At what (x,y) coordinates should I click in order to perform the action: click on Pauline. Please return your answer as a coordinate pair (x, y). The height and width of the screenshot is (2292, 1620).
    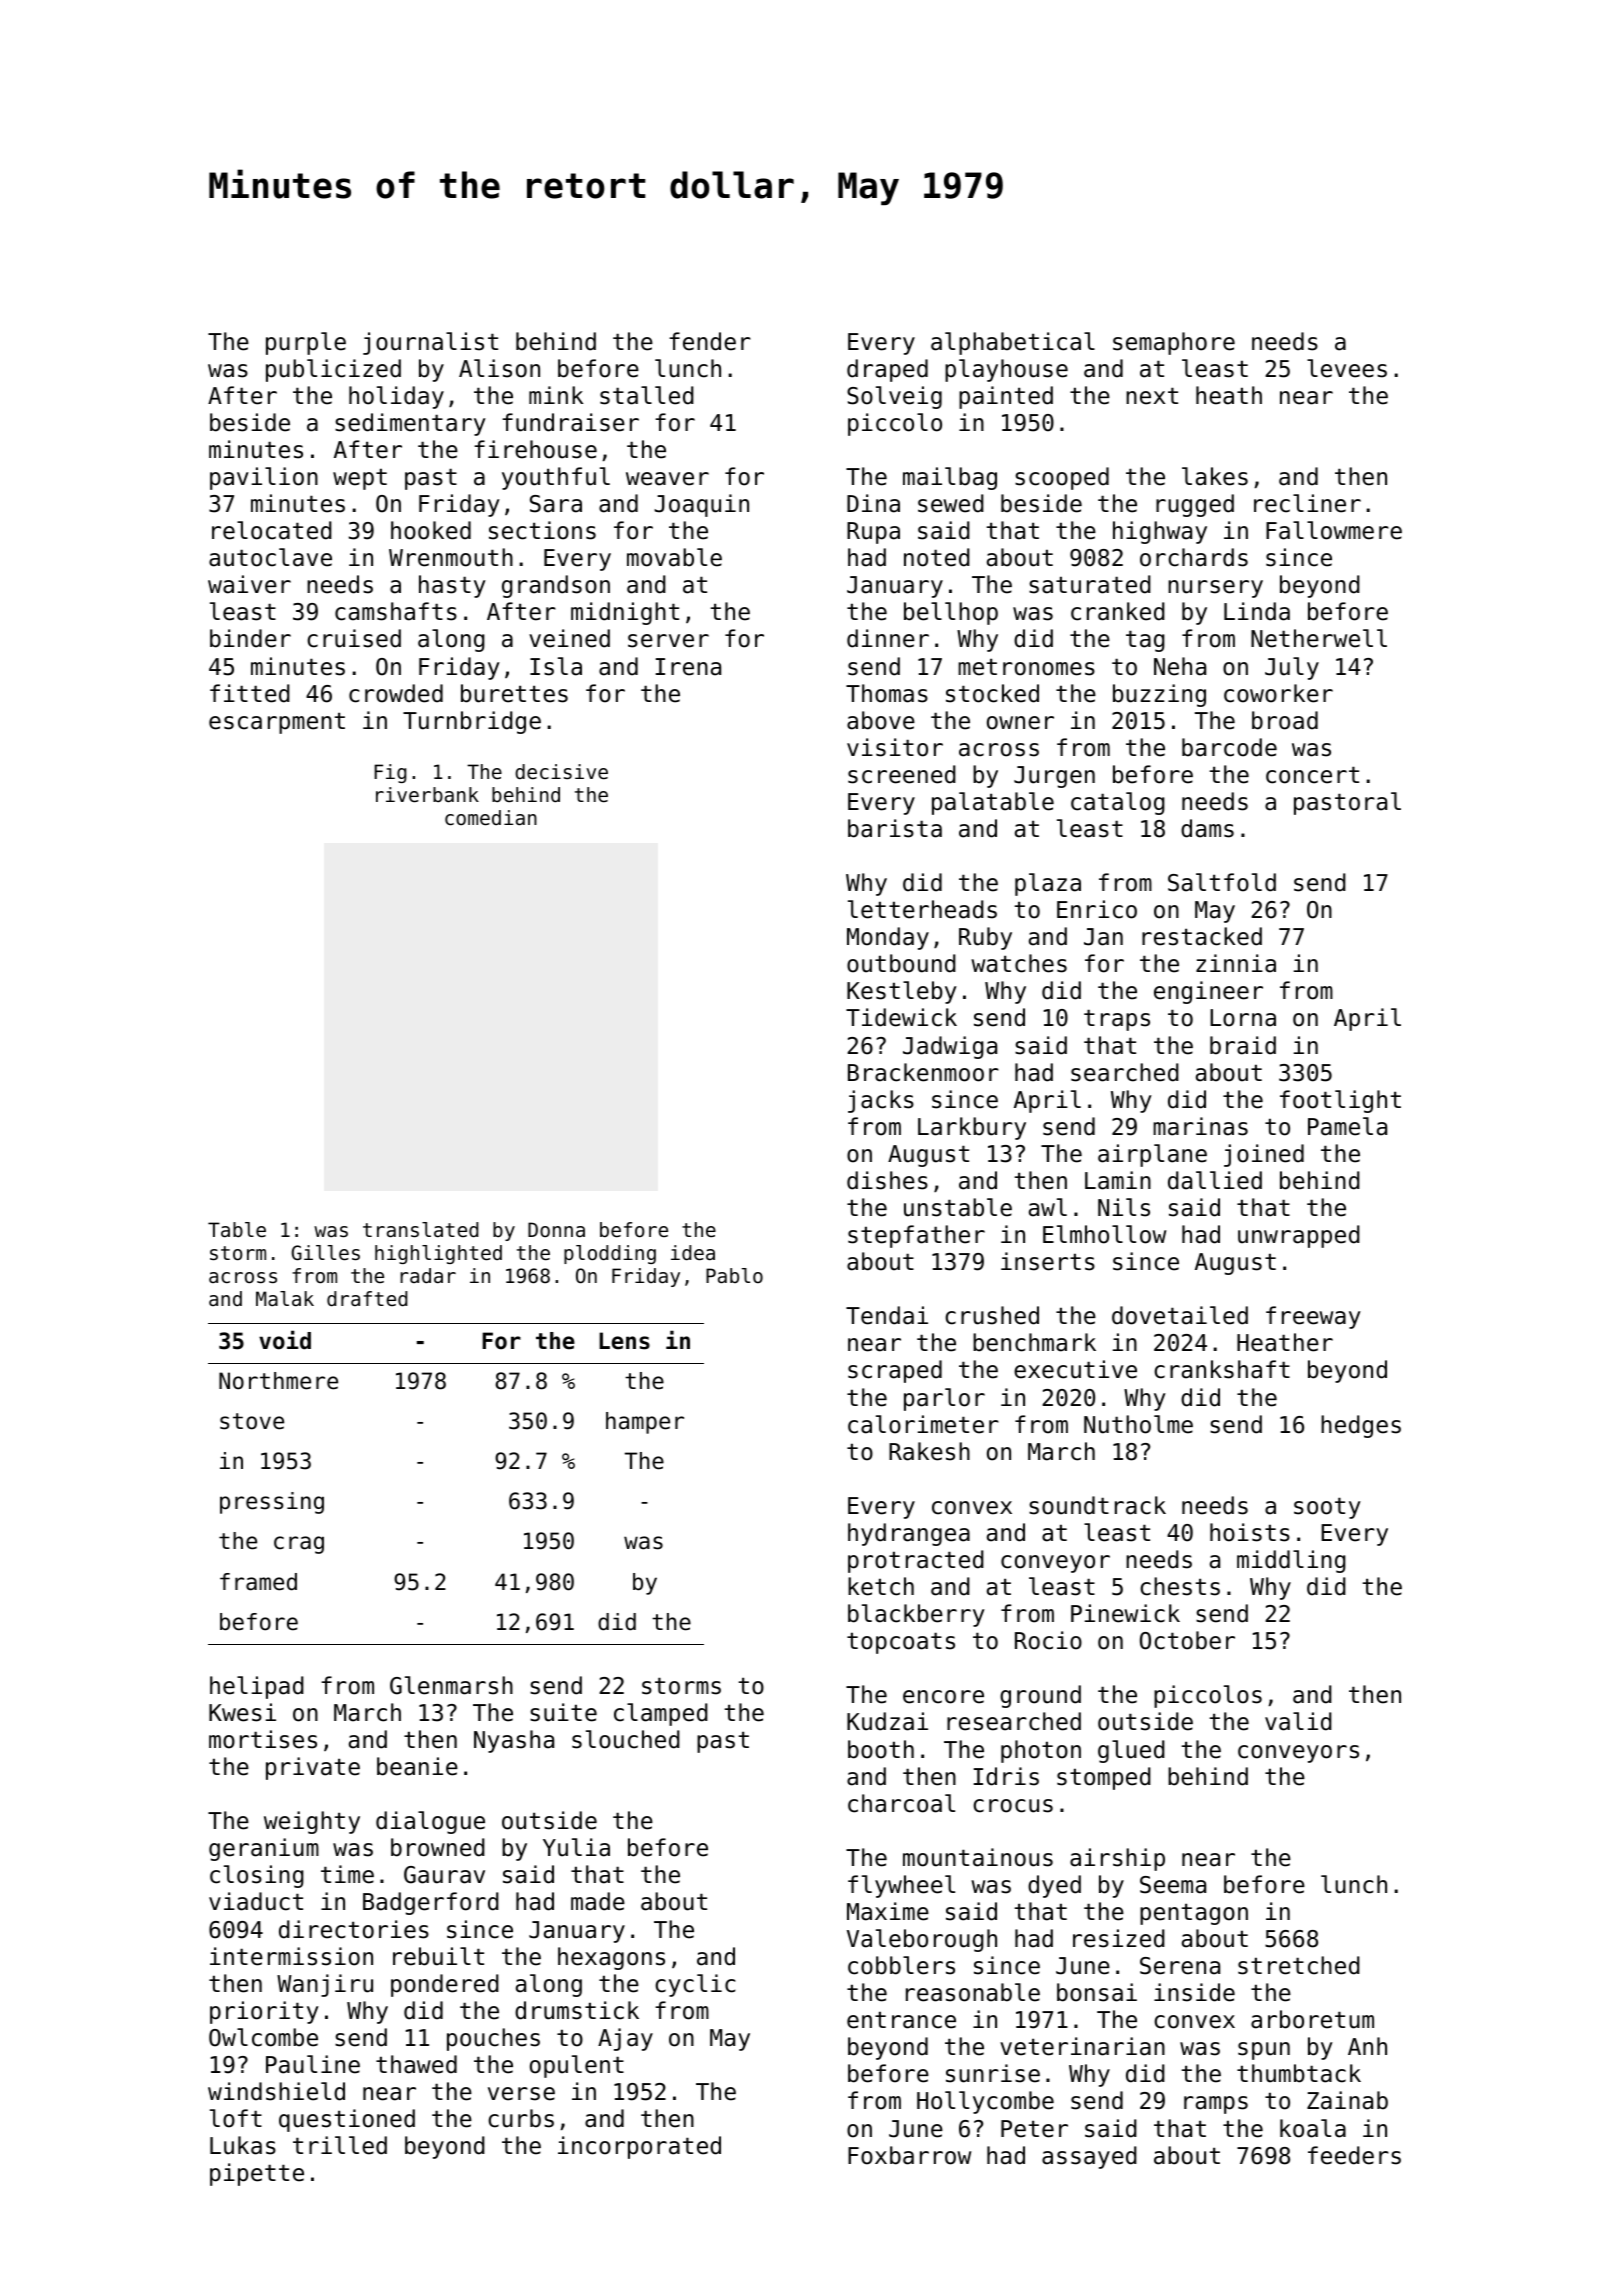
    Looking at the image, I should click on (313, 2064).
